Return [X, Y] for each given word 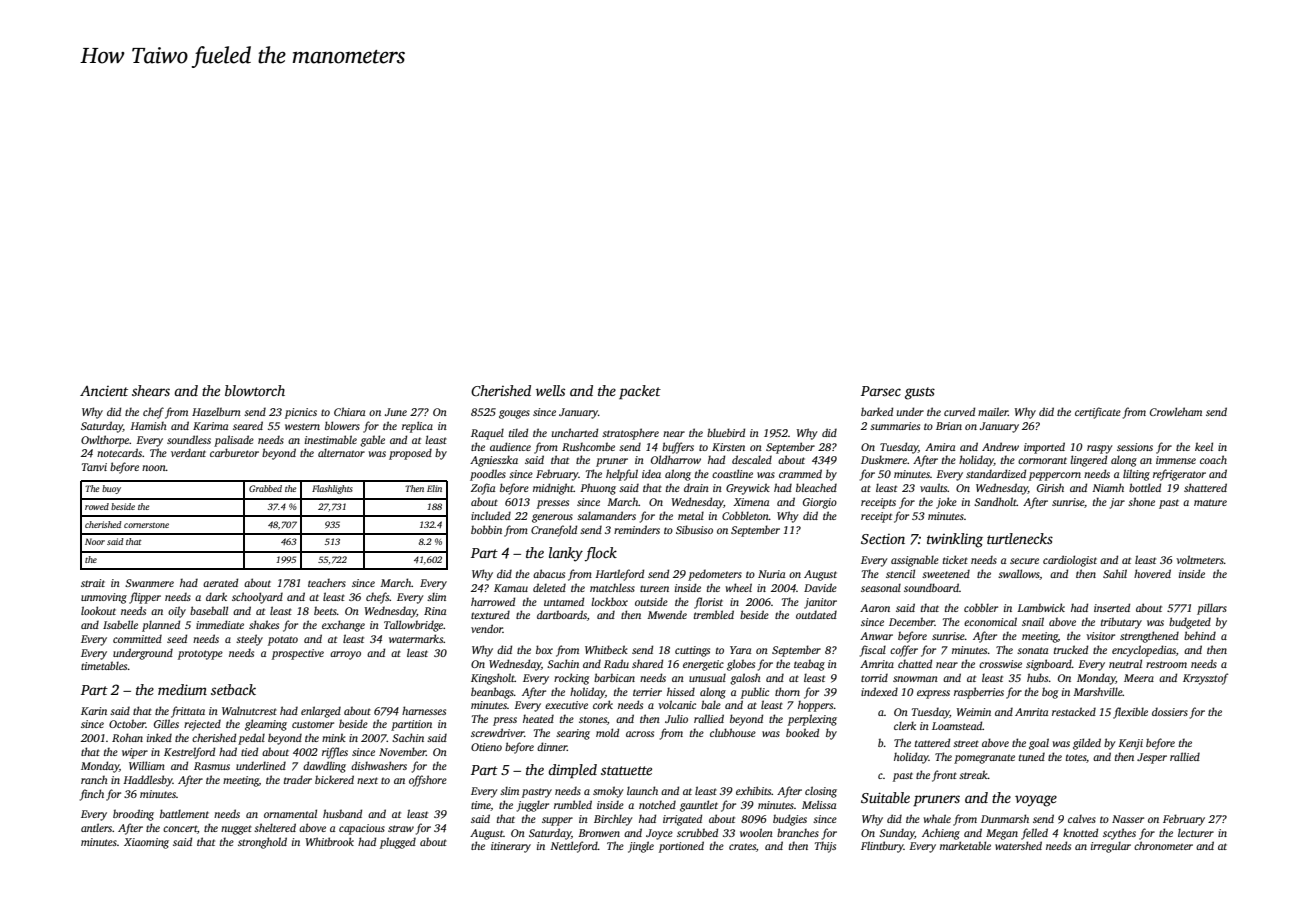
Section [883, 539]
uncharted [575, 432]
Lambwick [1041, 607]
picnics [301, 413]
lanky [566, 554]
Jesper [1152, 758]
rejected [202, 725]
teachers [327, 582]
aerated [220, 582]
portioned [681, 847]
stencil [900, 573]
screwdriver [497, 732]
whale [937, 818]
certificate [1098, 413]
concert [180, 828]
